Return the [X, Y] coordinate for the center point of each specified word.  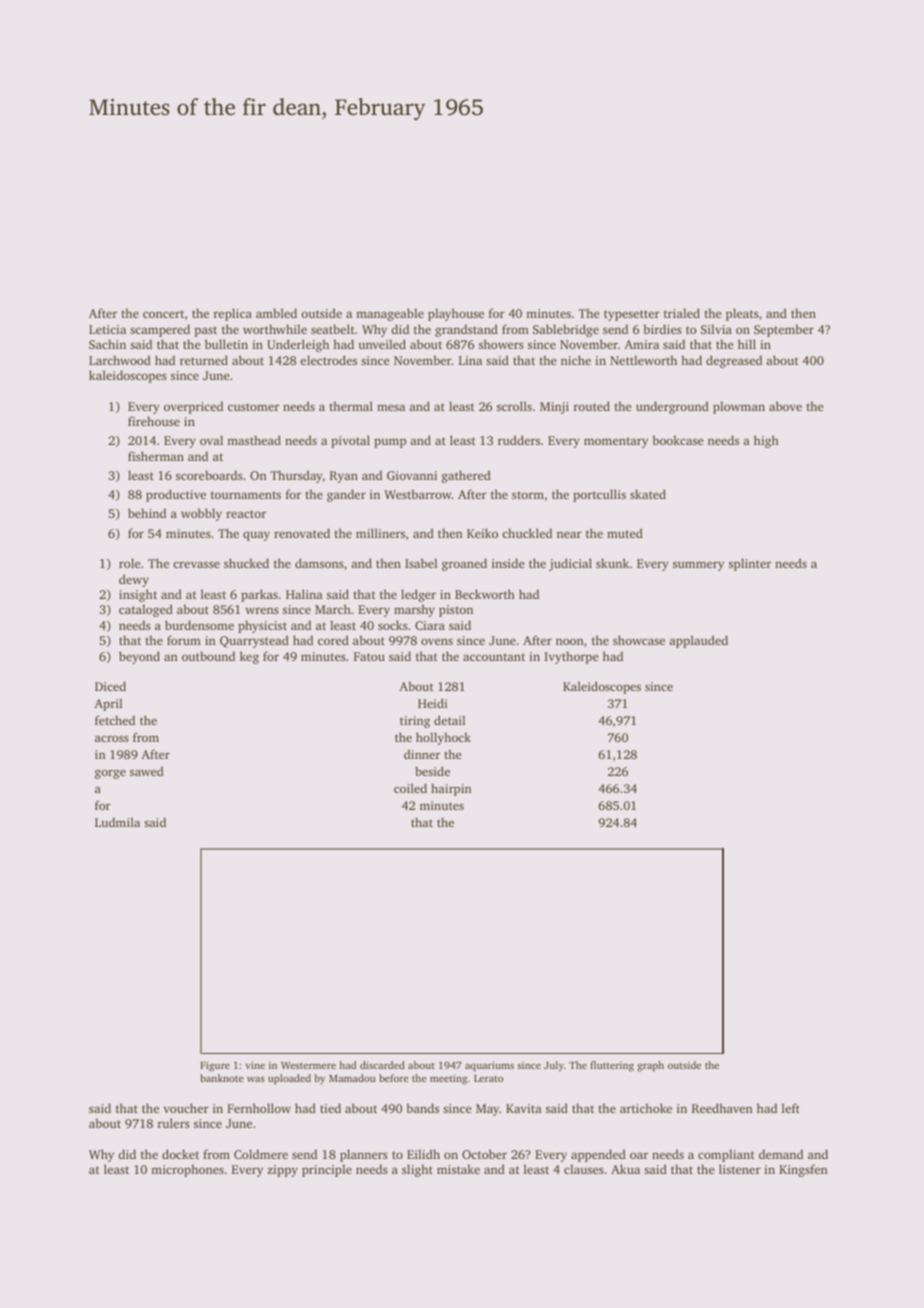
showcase [639, 640]
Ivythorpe [571, 657]
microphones [187, 1170]
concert [163, 314]
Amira [641, 344]
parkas [259, 595]
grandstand [466, 330]
